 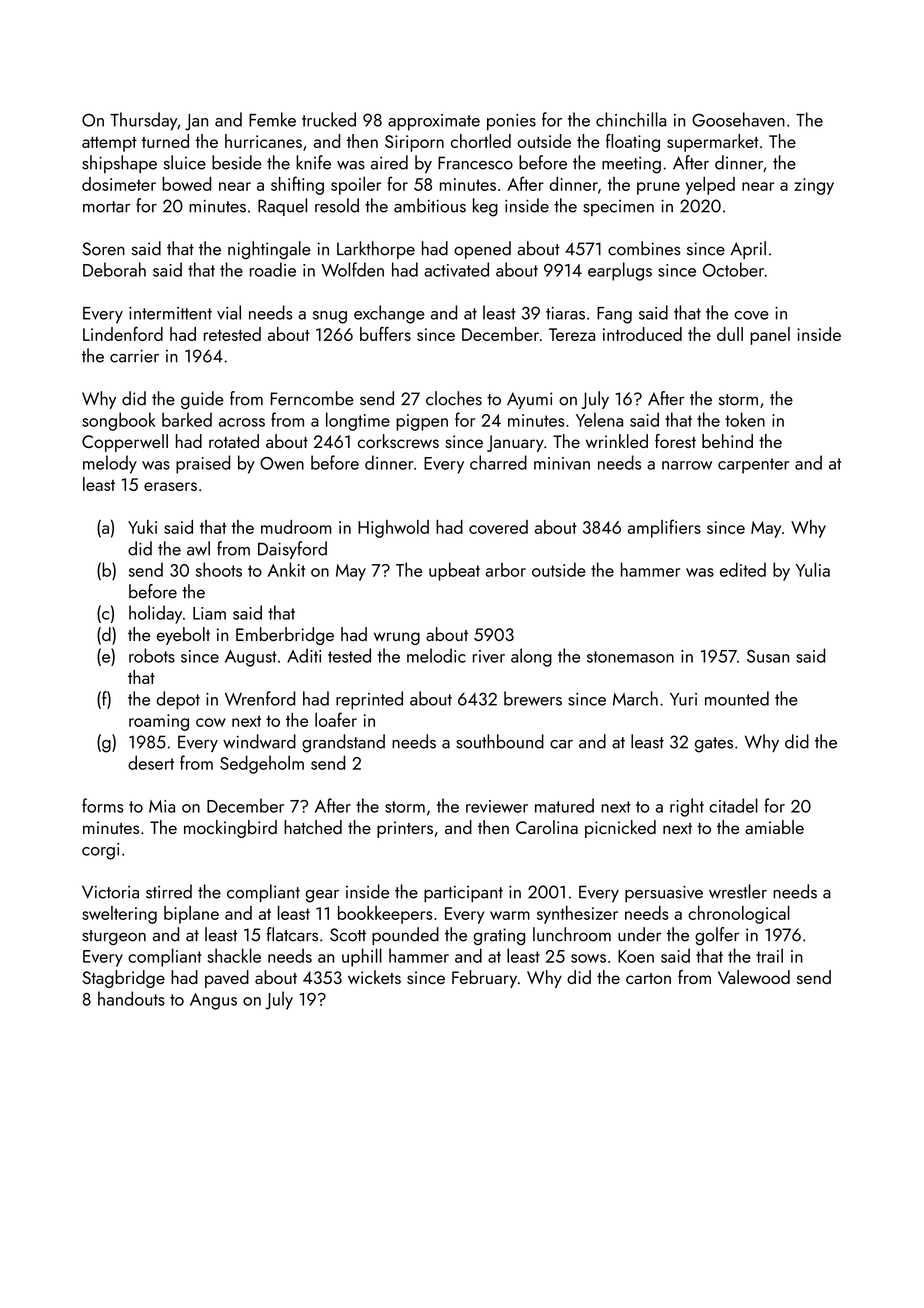 What do you see at coordinates (529, 400) in the screenshot?
I see `Ayumi` at bounding box center [529, 400].
